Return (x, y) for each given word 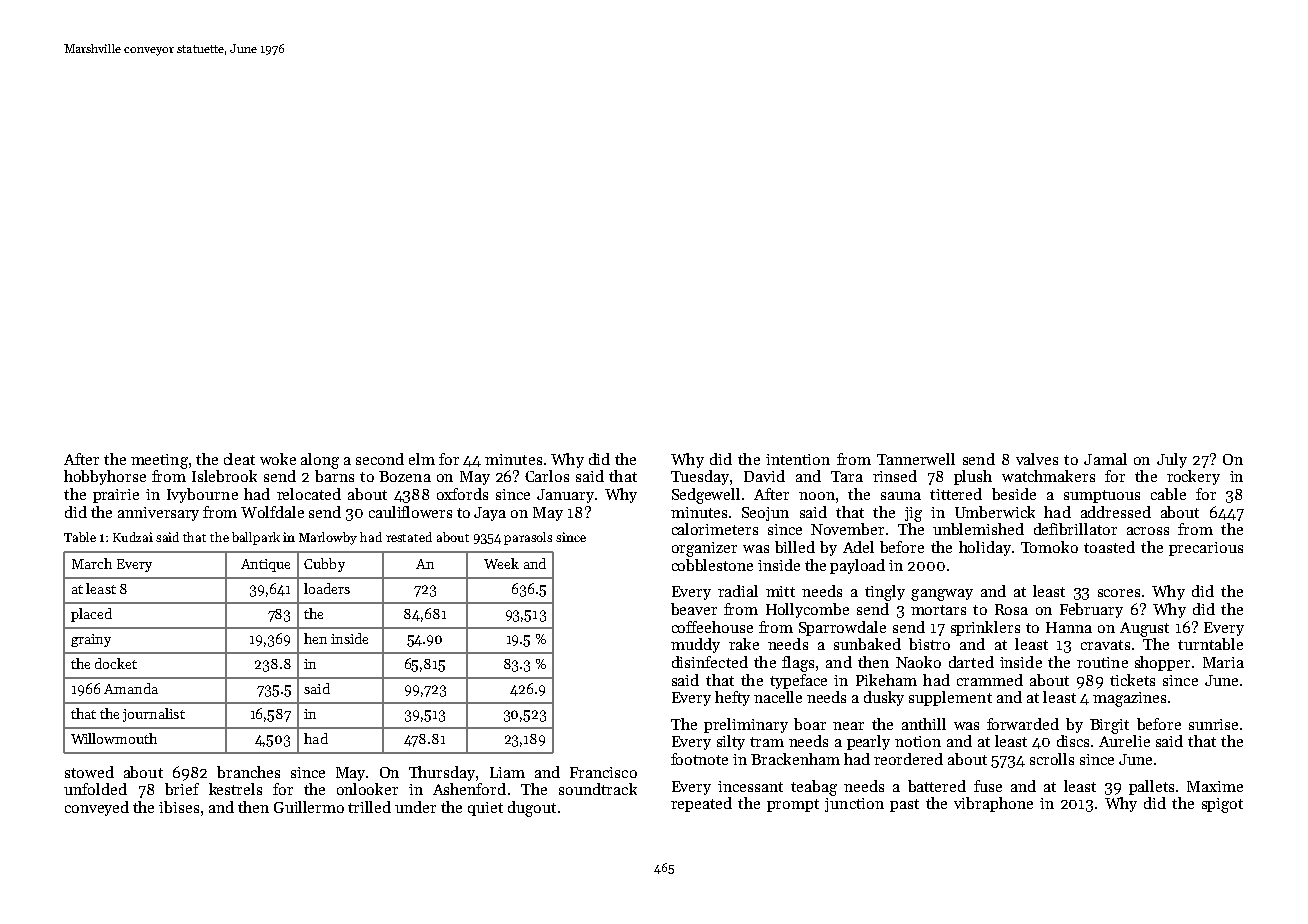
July (1172, 460)
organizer (704, 549)
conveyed (97, 808)
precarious (1206, 549)
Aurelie (1124, 741)
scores (1119, 593)
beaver (694, 609)
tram (767, 742)
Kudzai (133, 537)
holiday (985, 548)
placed (91, 615)
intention (798, 459)
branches (248, 772)
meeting (159, 461)
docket (116, 663)
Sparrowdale (842, 628)
